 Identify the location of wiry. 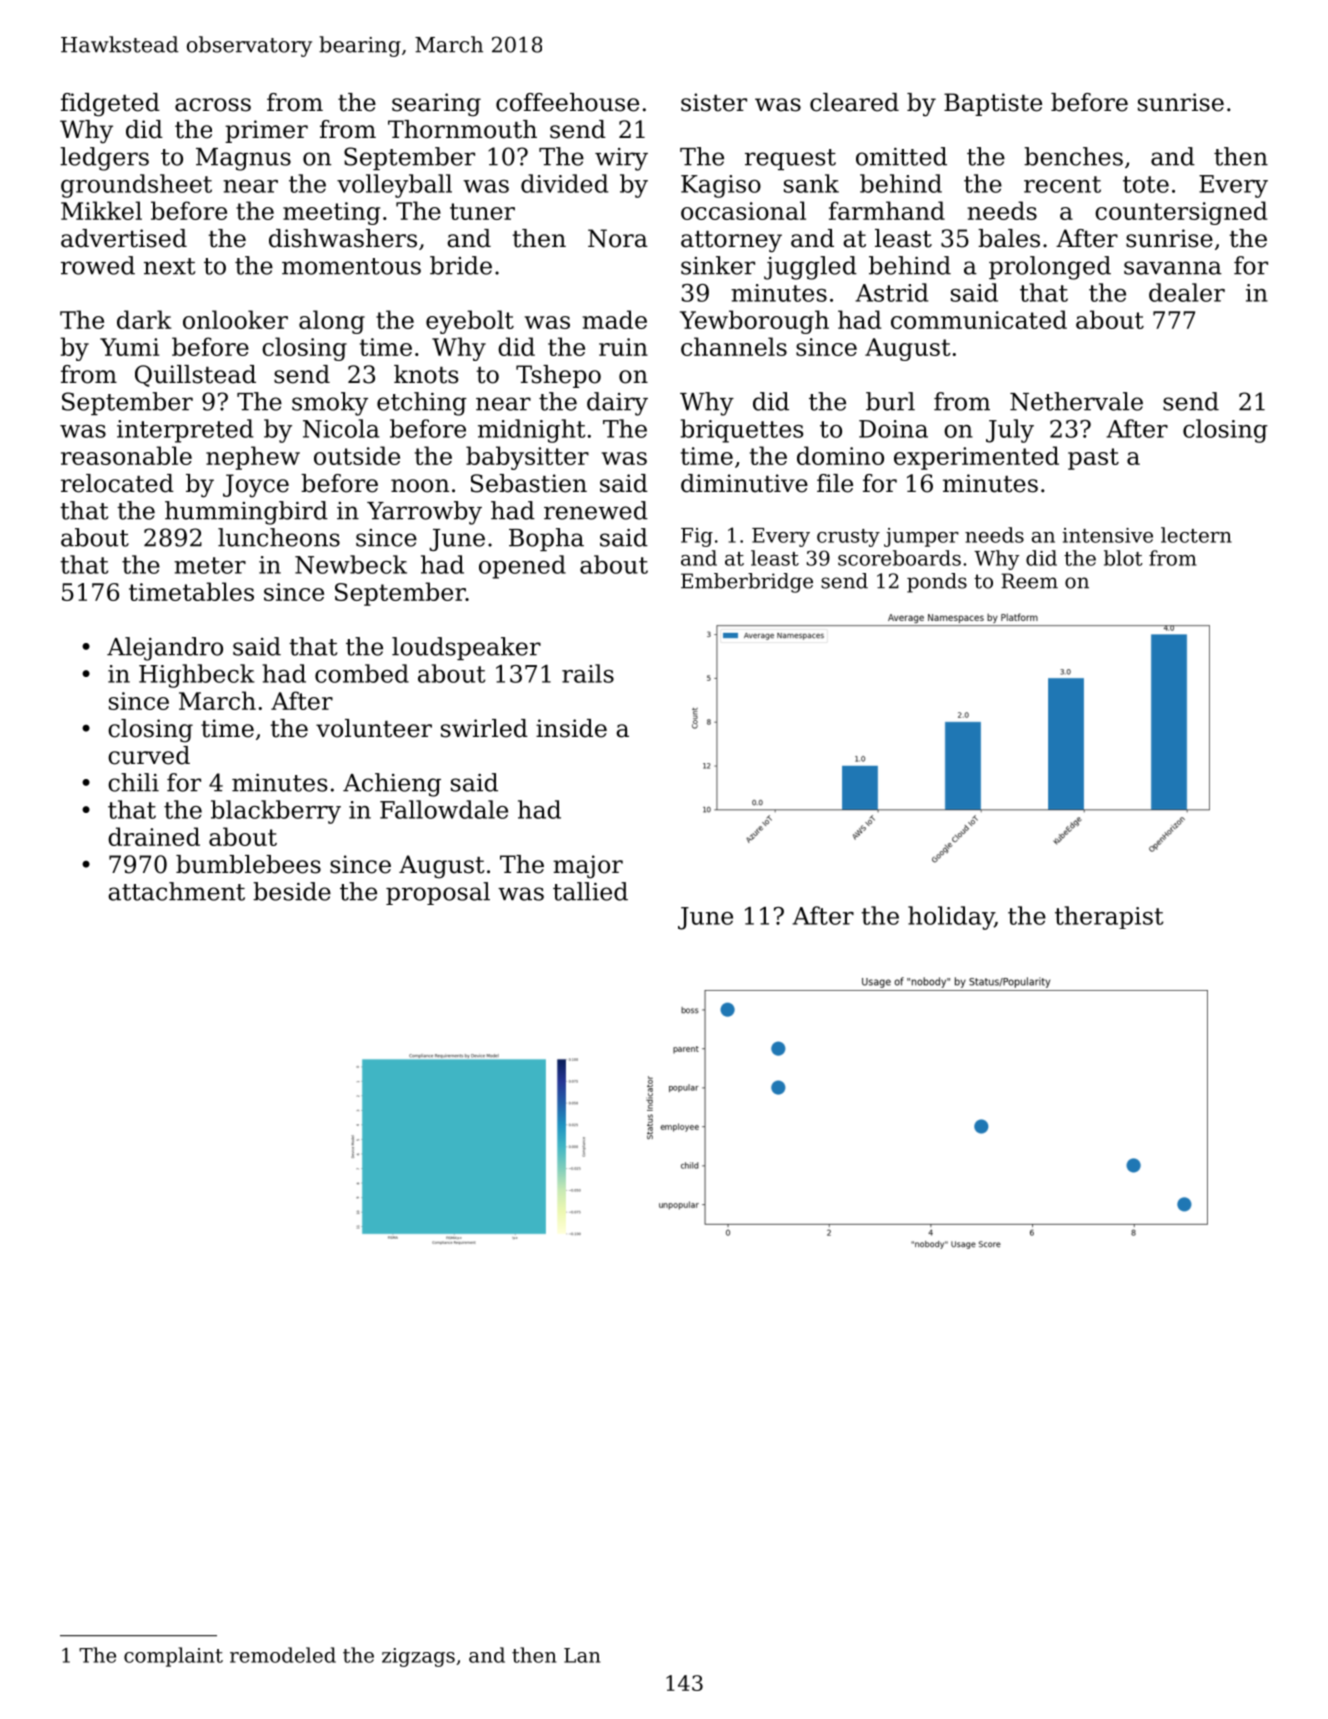
(621, 159).
